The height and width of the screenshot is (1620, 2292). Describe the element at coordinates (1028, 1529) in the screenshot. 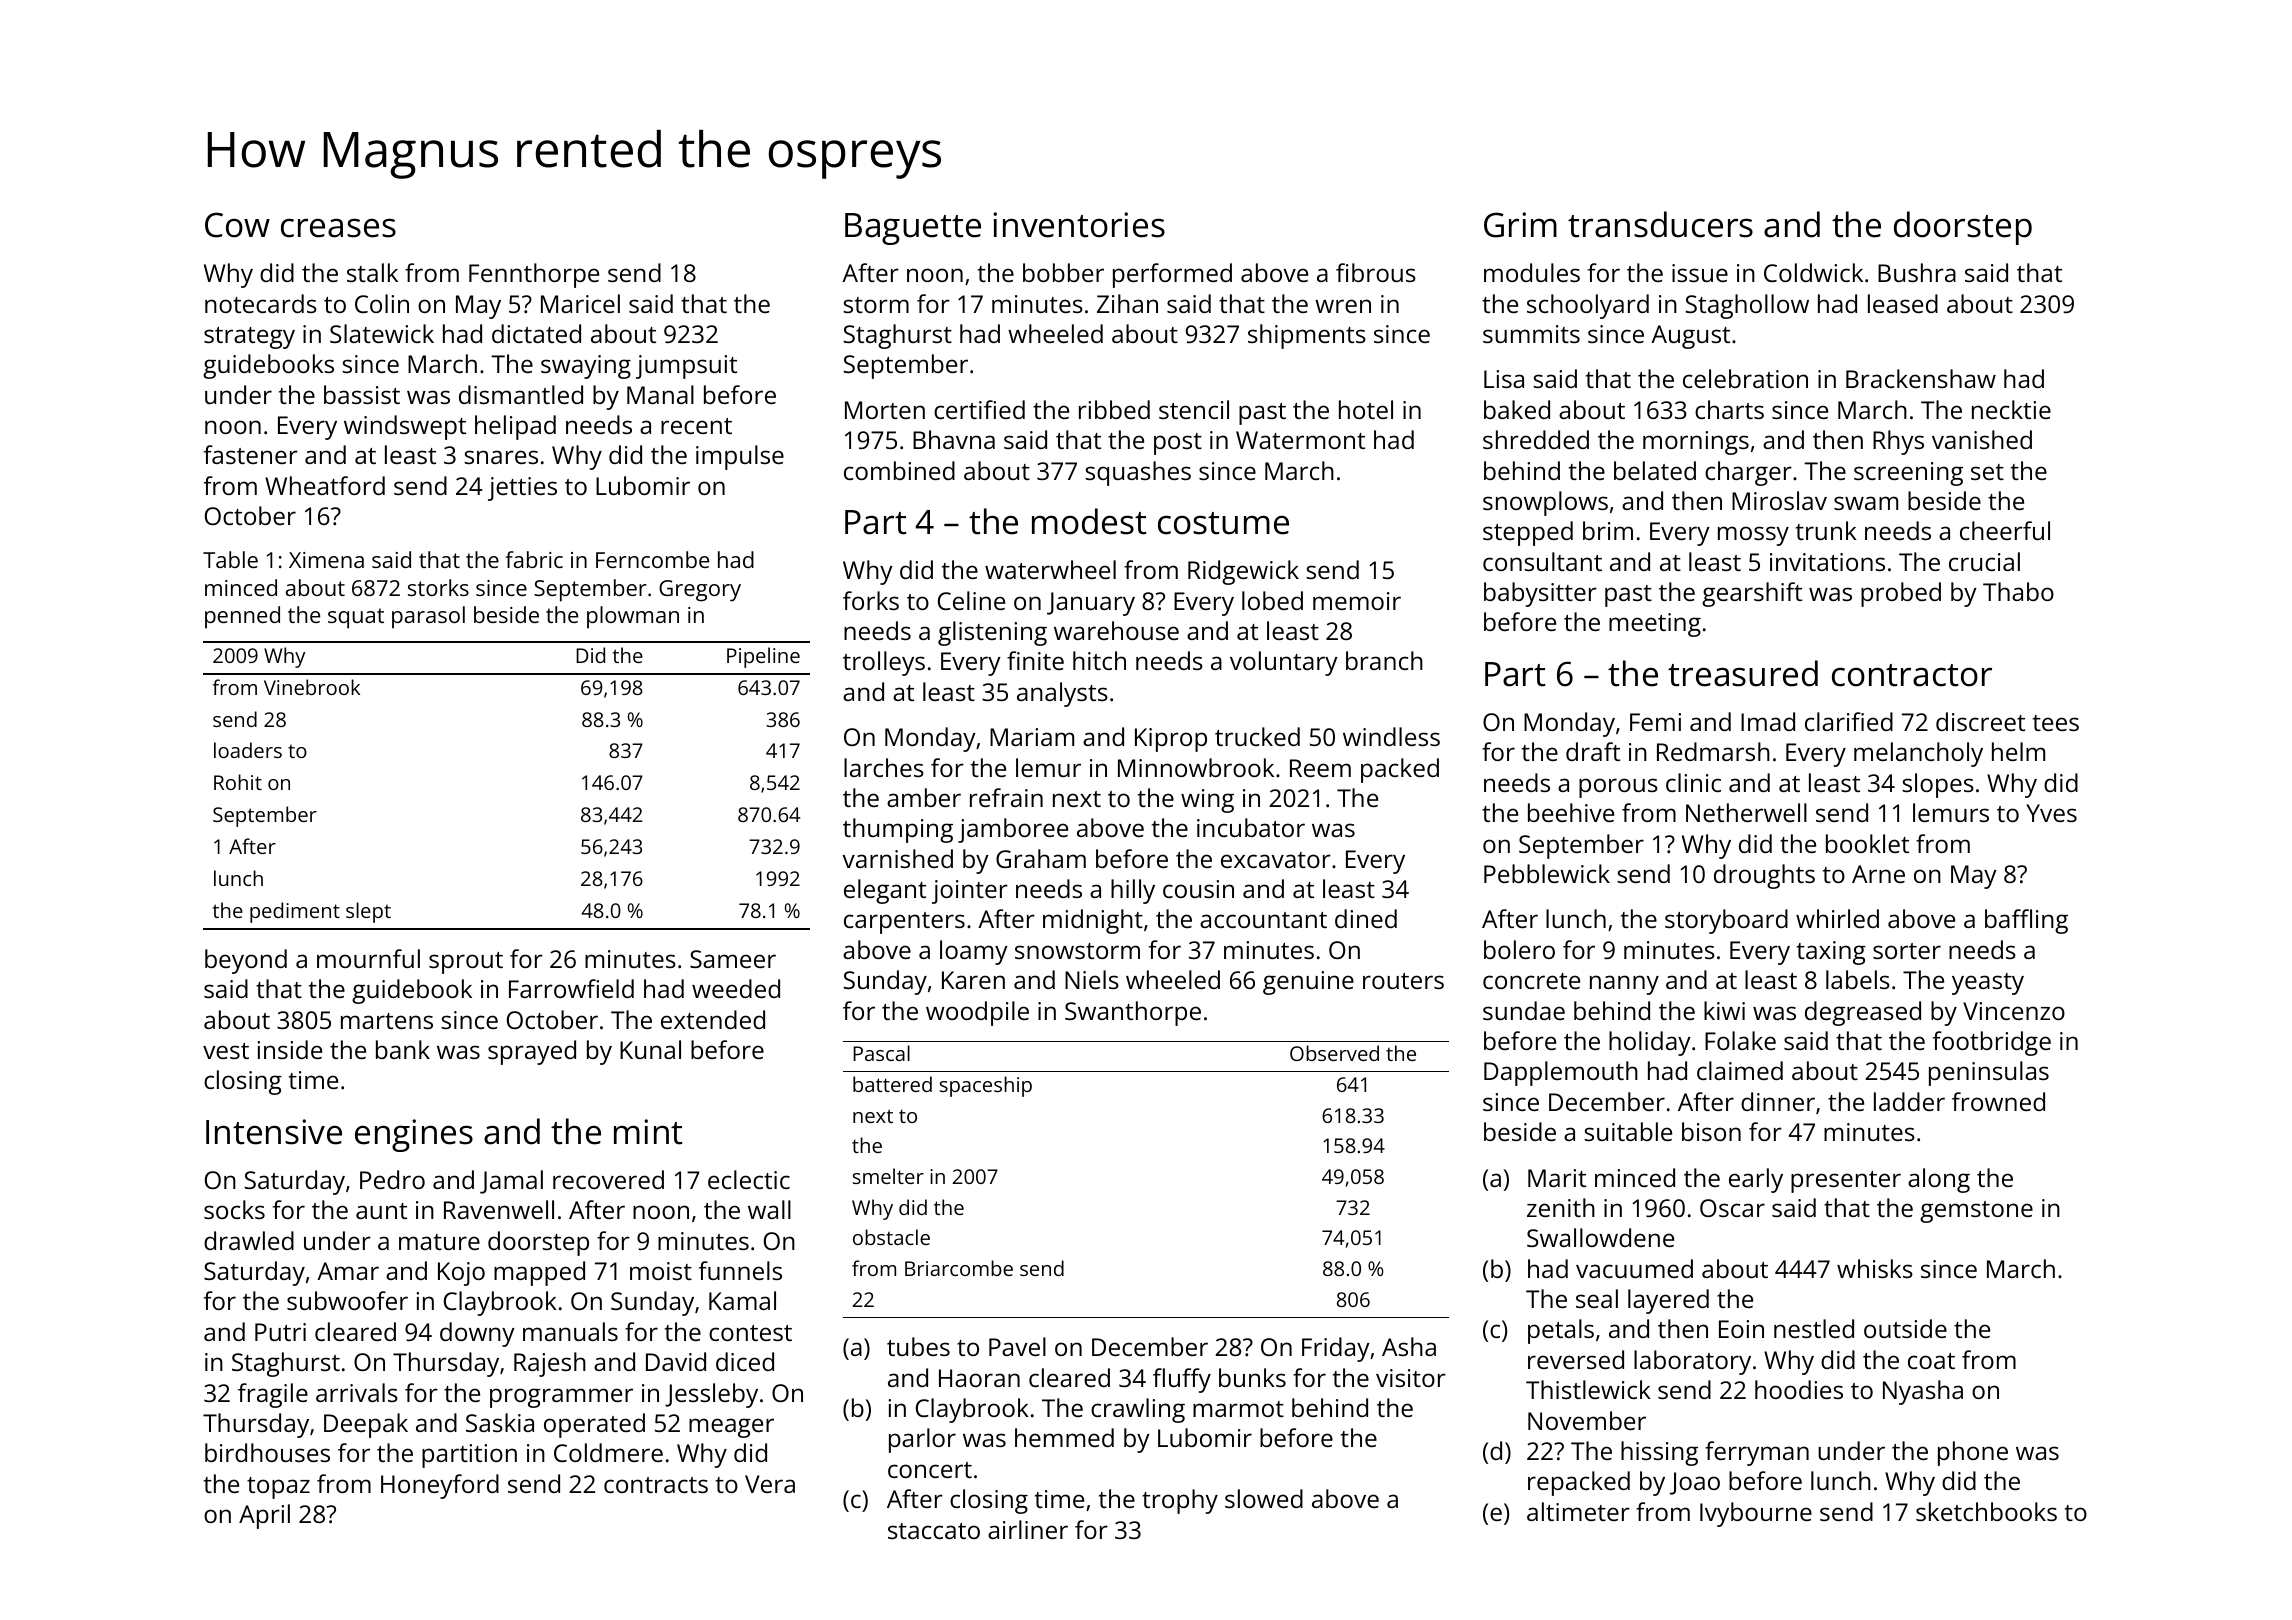

I see `airliner` at that location.
